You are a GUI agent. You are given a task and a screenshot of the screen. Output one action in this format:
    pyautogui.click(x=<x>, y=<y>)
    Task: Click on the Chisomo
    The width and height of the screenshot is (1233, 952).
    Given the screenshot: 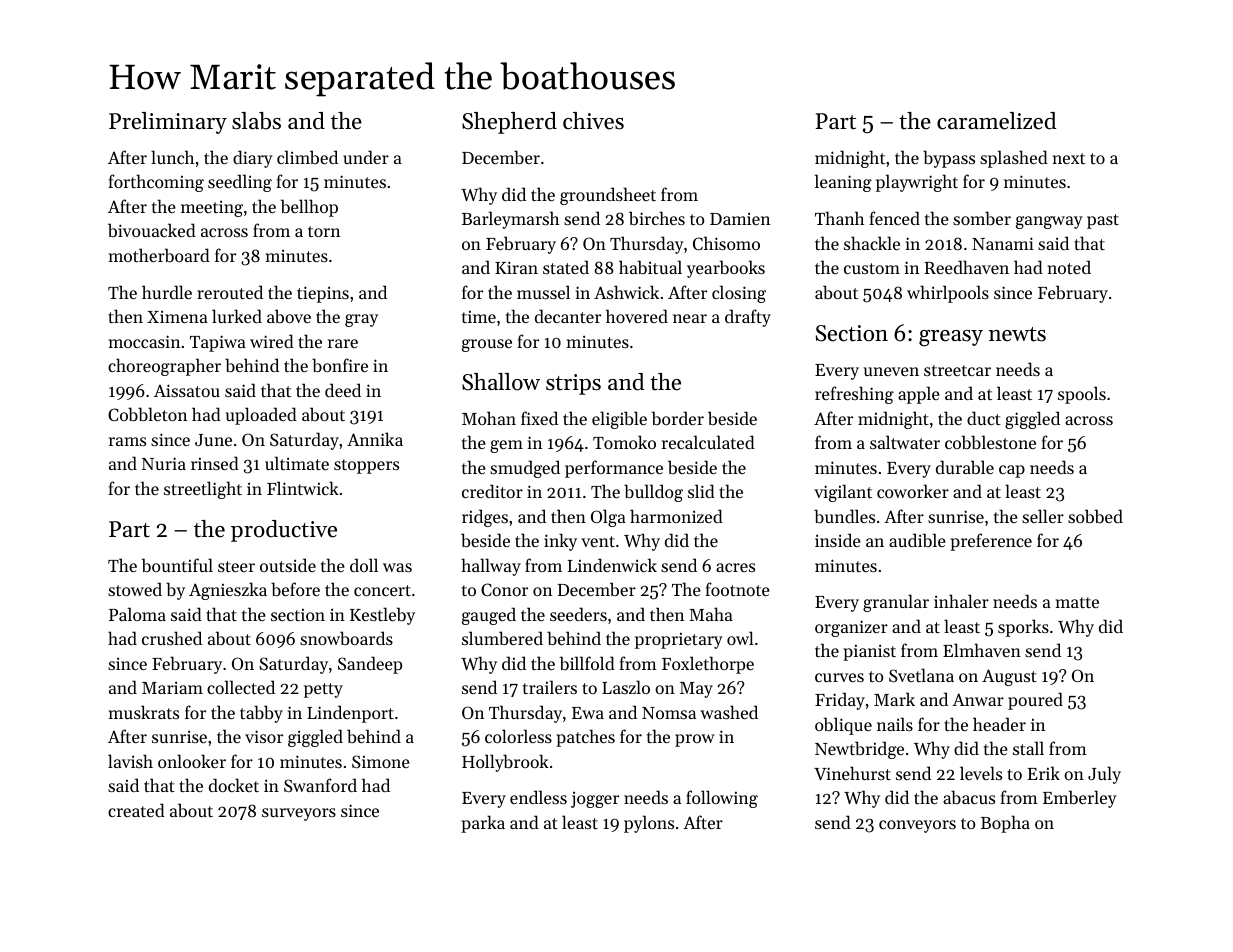 What is the action you would take?
    pyautogui.click(x=726, y=243)
